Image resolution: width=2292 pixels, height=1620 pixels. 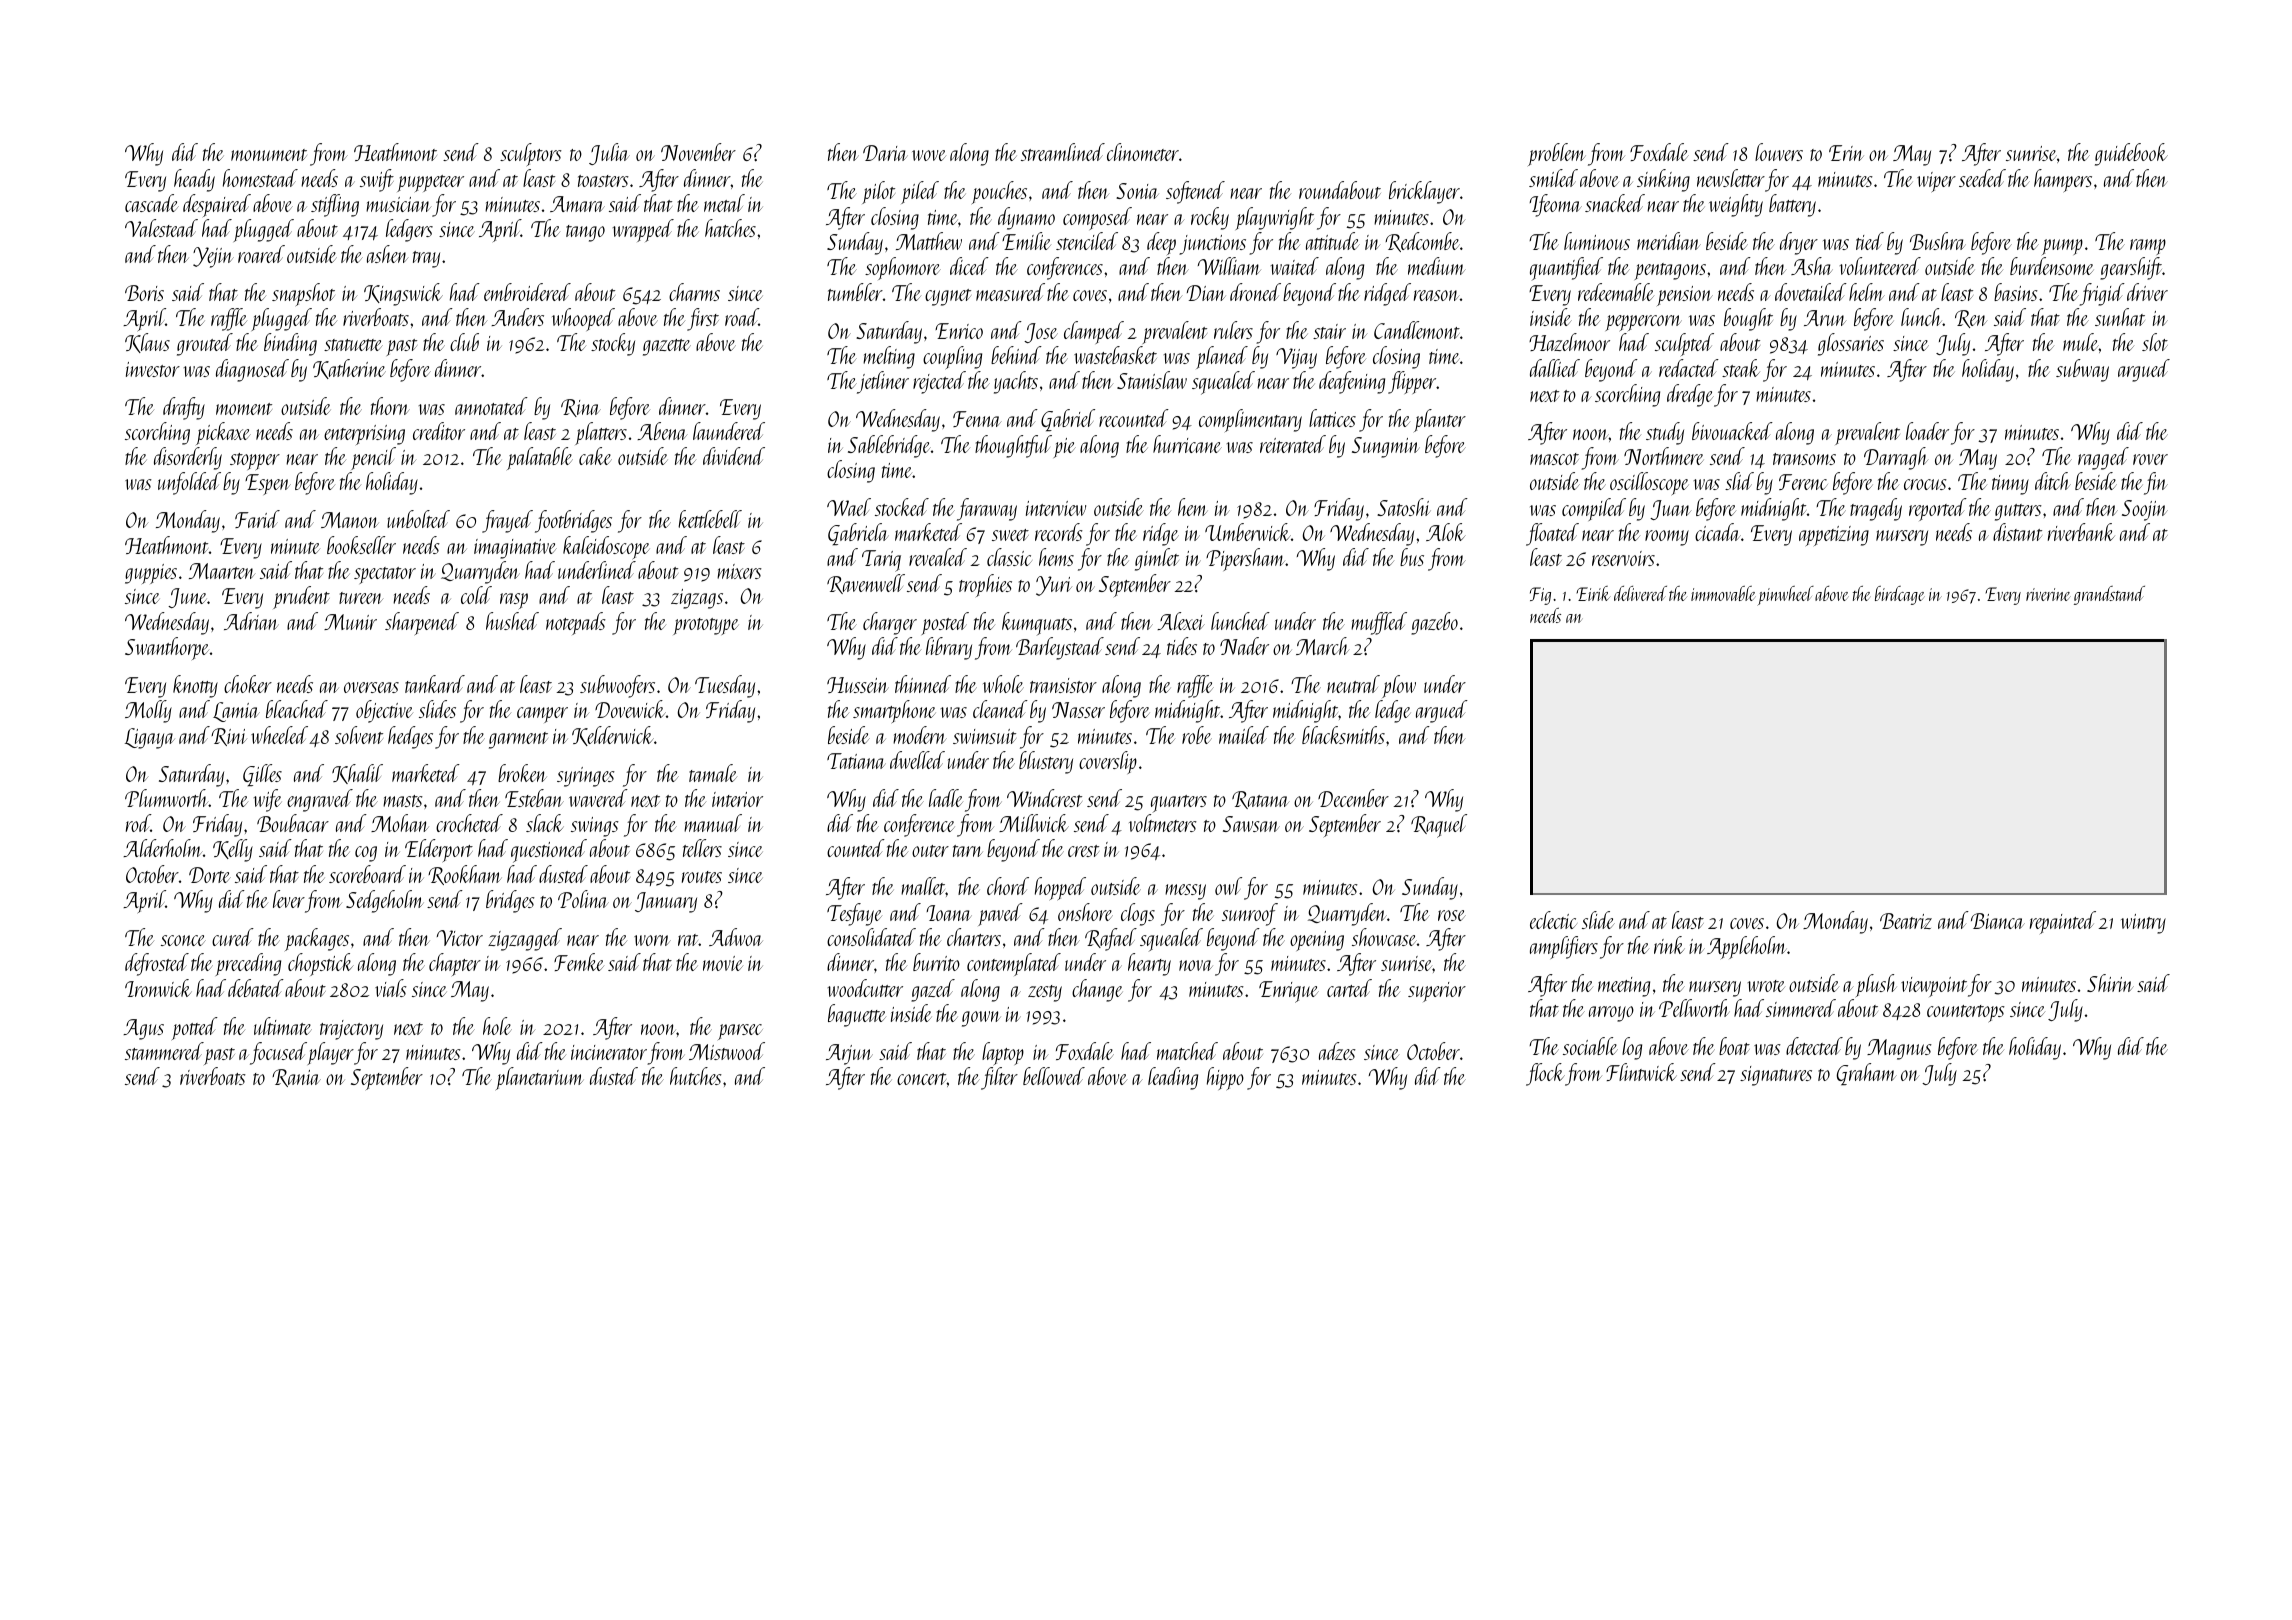 What do you see at coordinates (1900, 595) in the page?
I see `birdcage` at bounding box center [1900, 595].
